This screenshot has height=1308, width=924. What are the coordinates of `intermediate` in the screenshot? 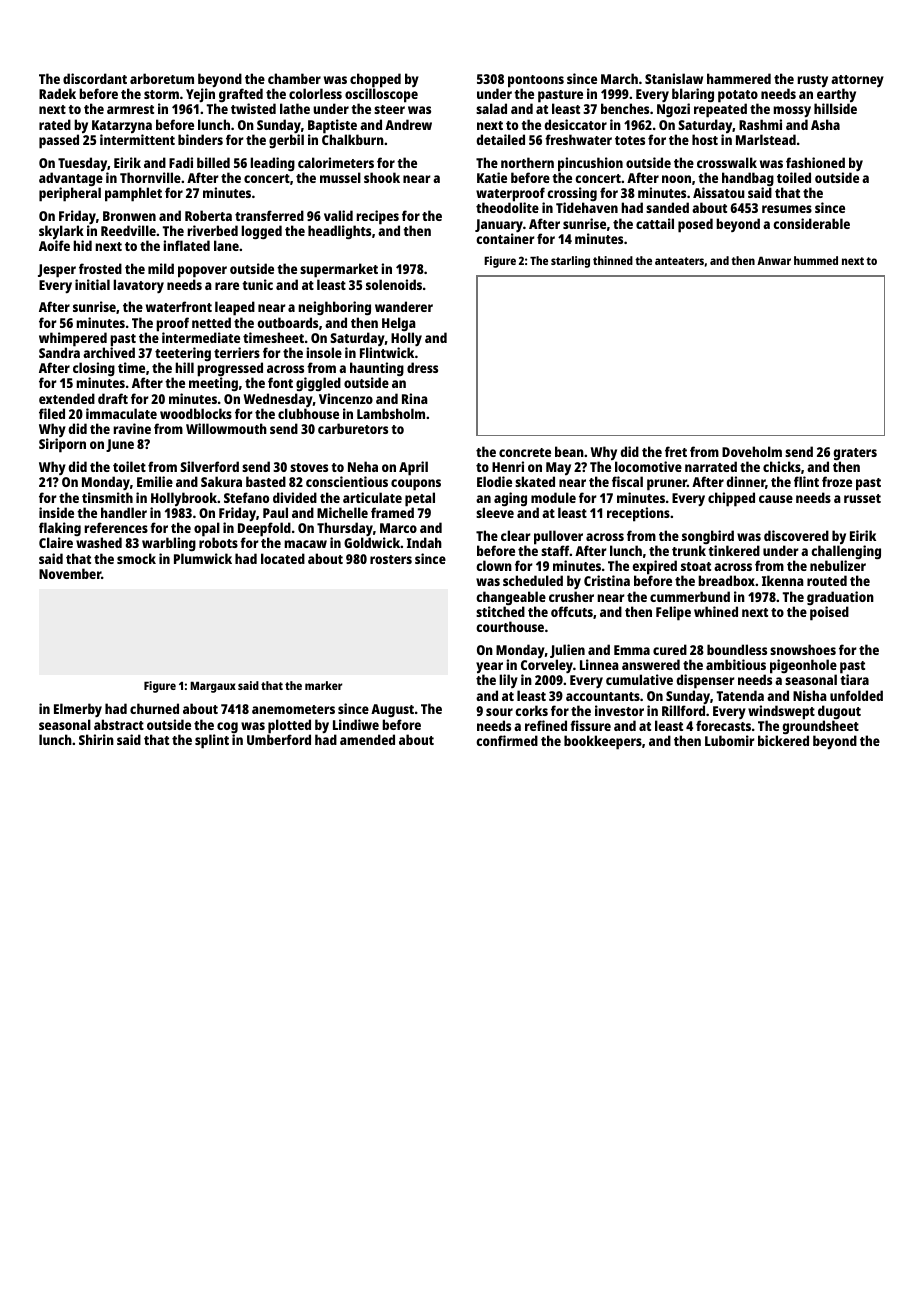 It's located at (201, 337).
